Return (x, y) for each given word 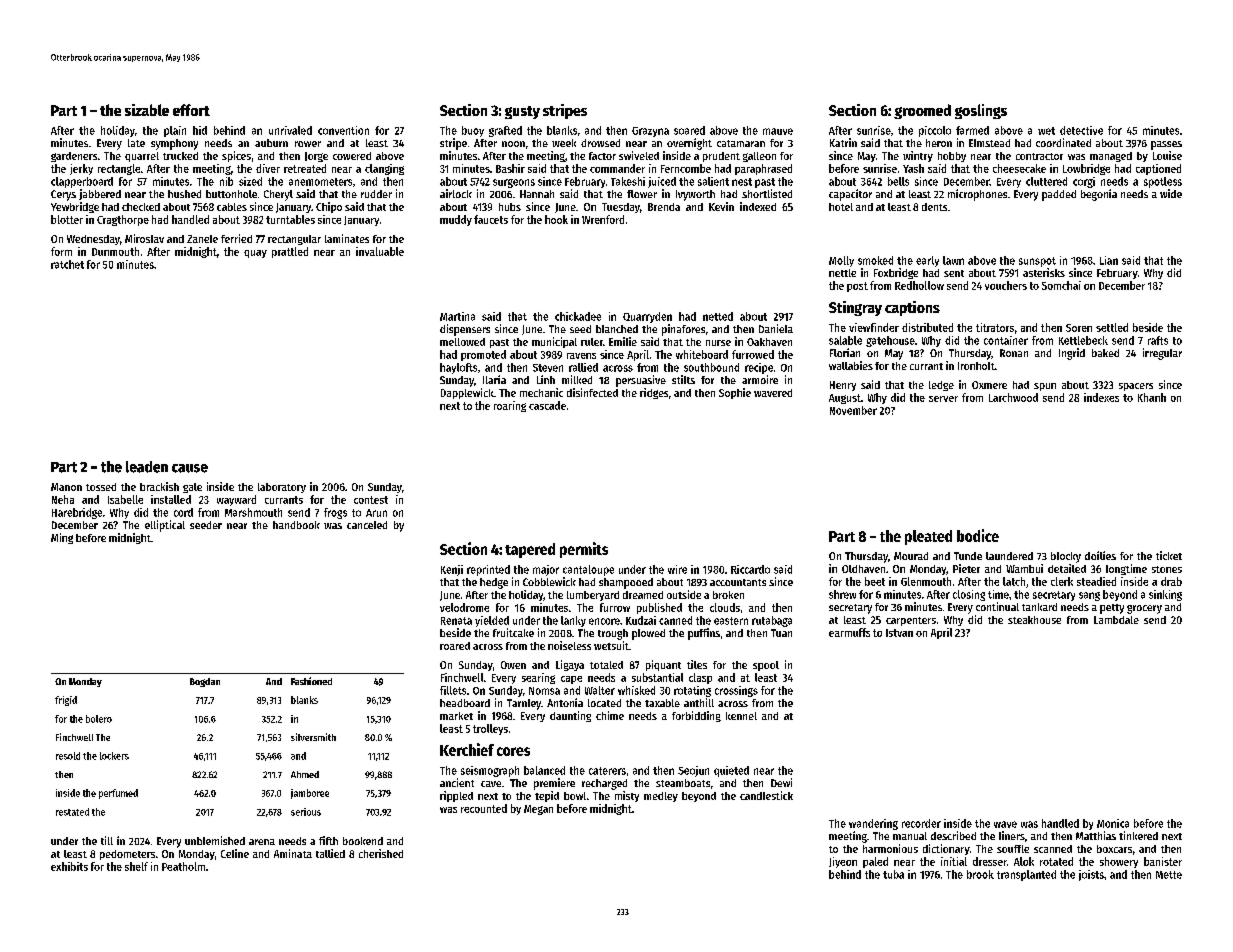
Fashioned (311, 681)
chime (610, 715)
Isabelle (125, 499)
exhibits (69, 866)
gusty (522, 112)
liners (1012, 835)
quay (255, 254)
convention (343, 130)
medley (661, 797)
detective (1081, 130)
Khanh (1152, 397)
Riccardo (750, 569)
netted (718, 316)
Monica (1113, 823)
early (927, 261)
